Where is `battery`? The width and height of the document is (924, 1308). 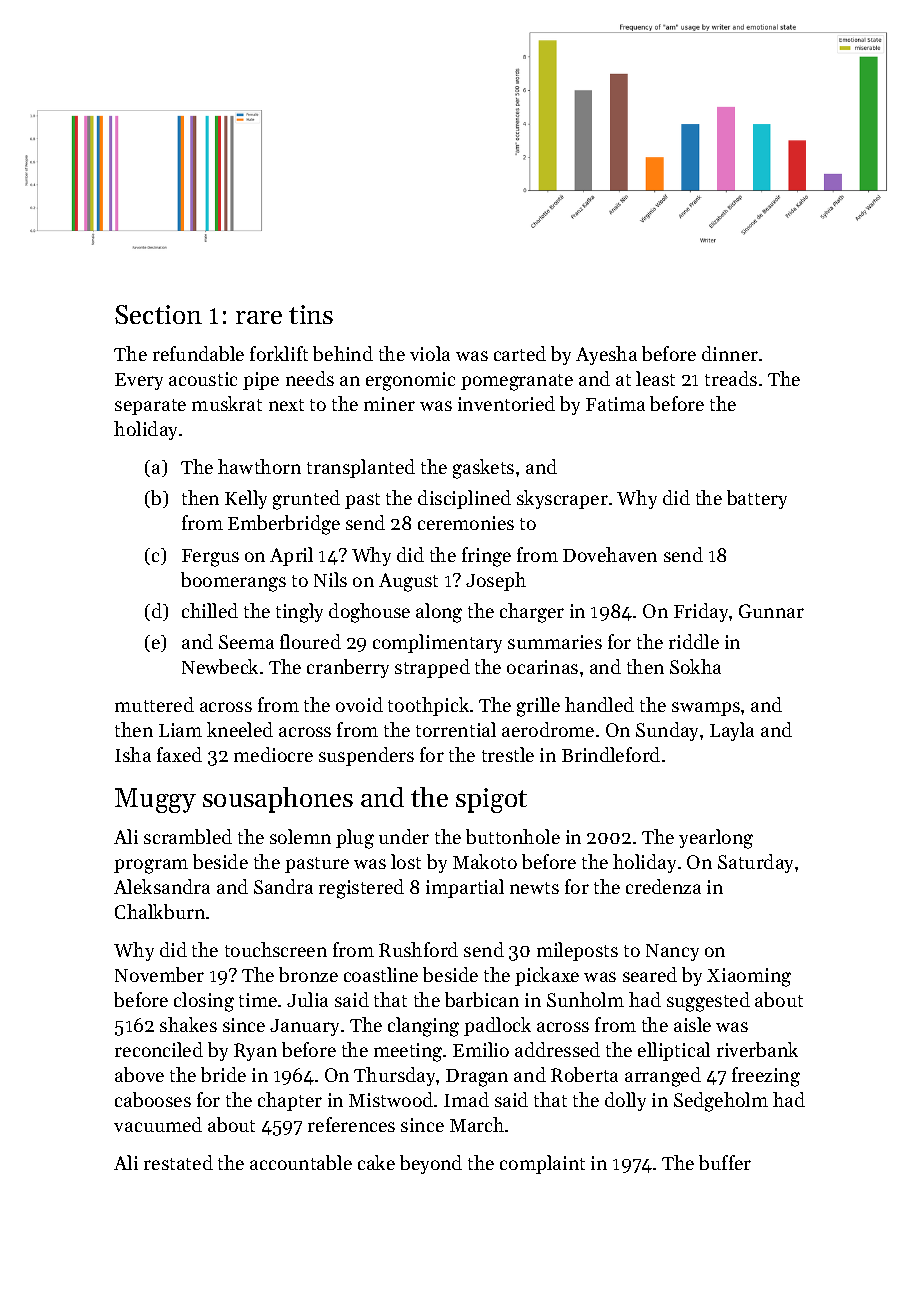
battery is located at coordinates (757, 499).
